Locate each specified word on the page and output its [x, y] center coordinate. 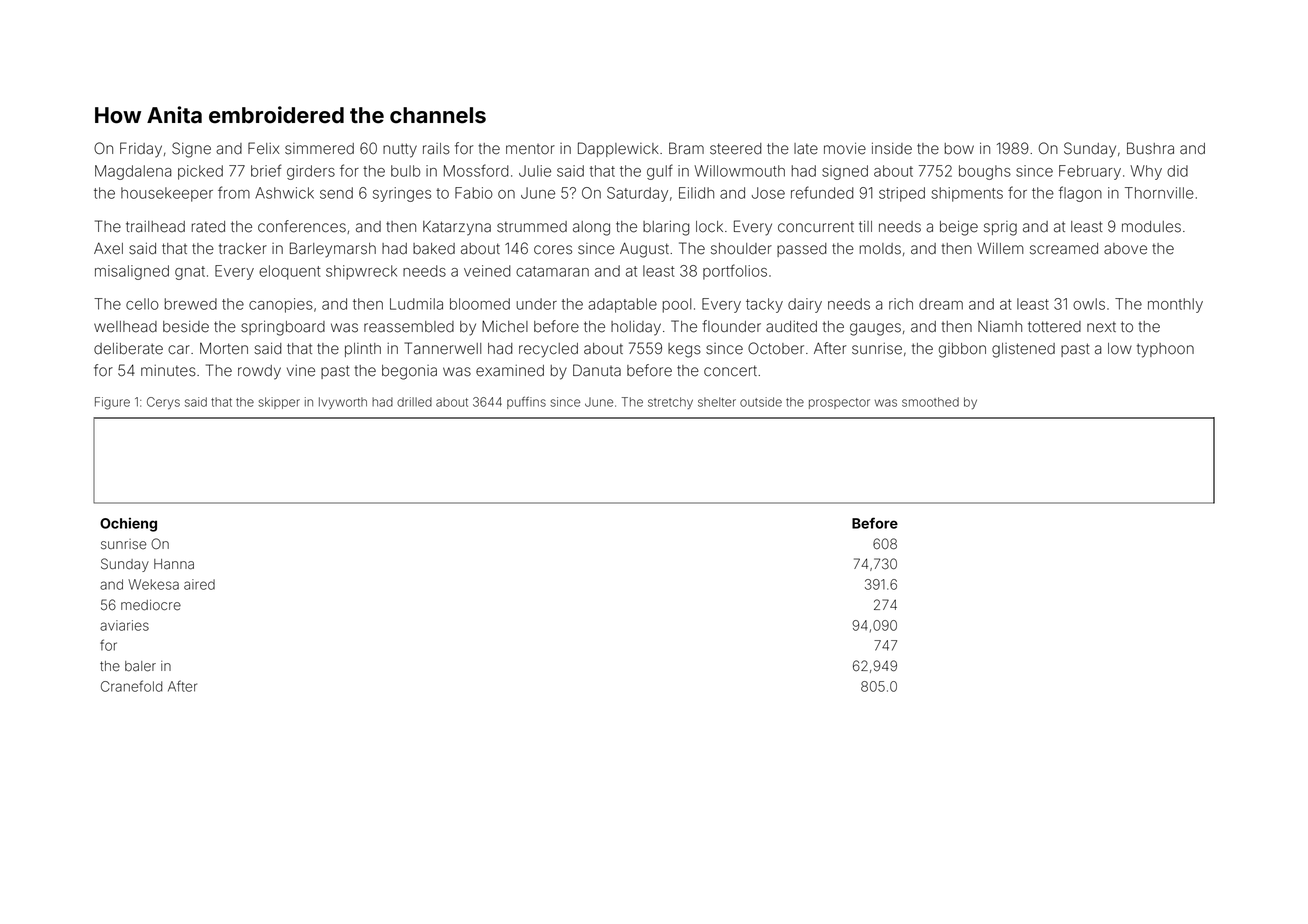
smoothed [930, 402]
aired [199, 584]
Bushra [1150, 148]
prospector [839, 403]
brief [266, 170]
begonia [409, 372]
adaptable [622, 305]
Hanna [174, 564]
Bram [686, 148]
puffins [526, 402]
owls [1089, 304]
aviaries [124, 625]
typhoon [1165, 350]
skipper [279, 403]
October [776, 348]
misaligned [132, 272]
